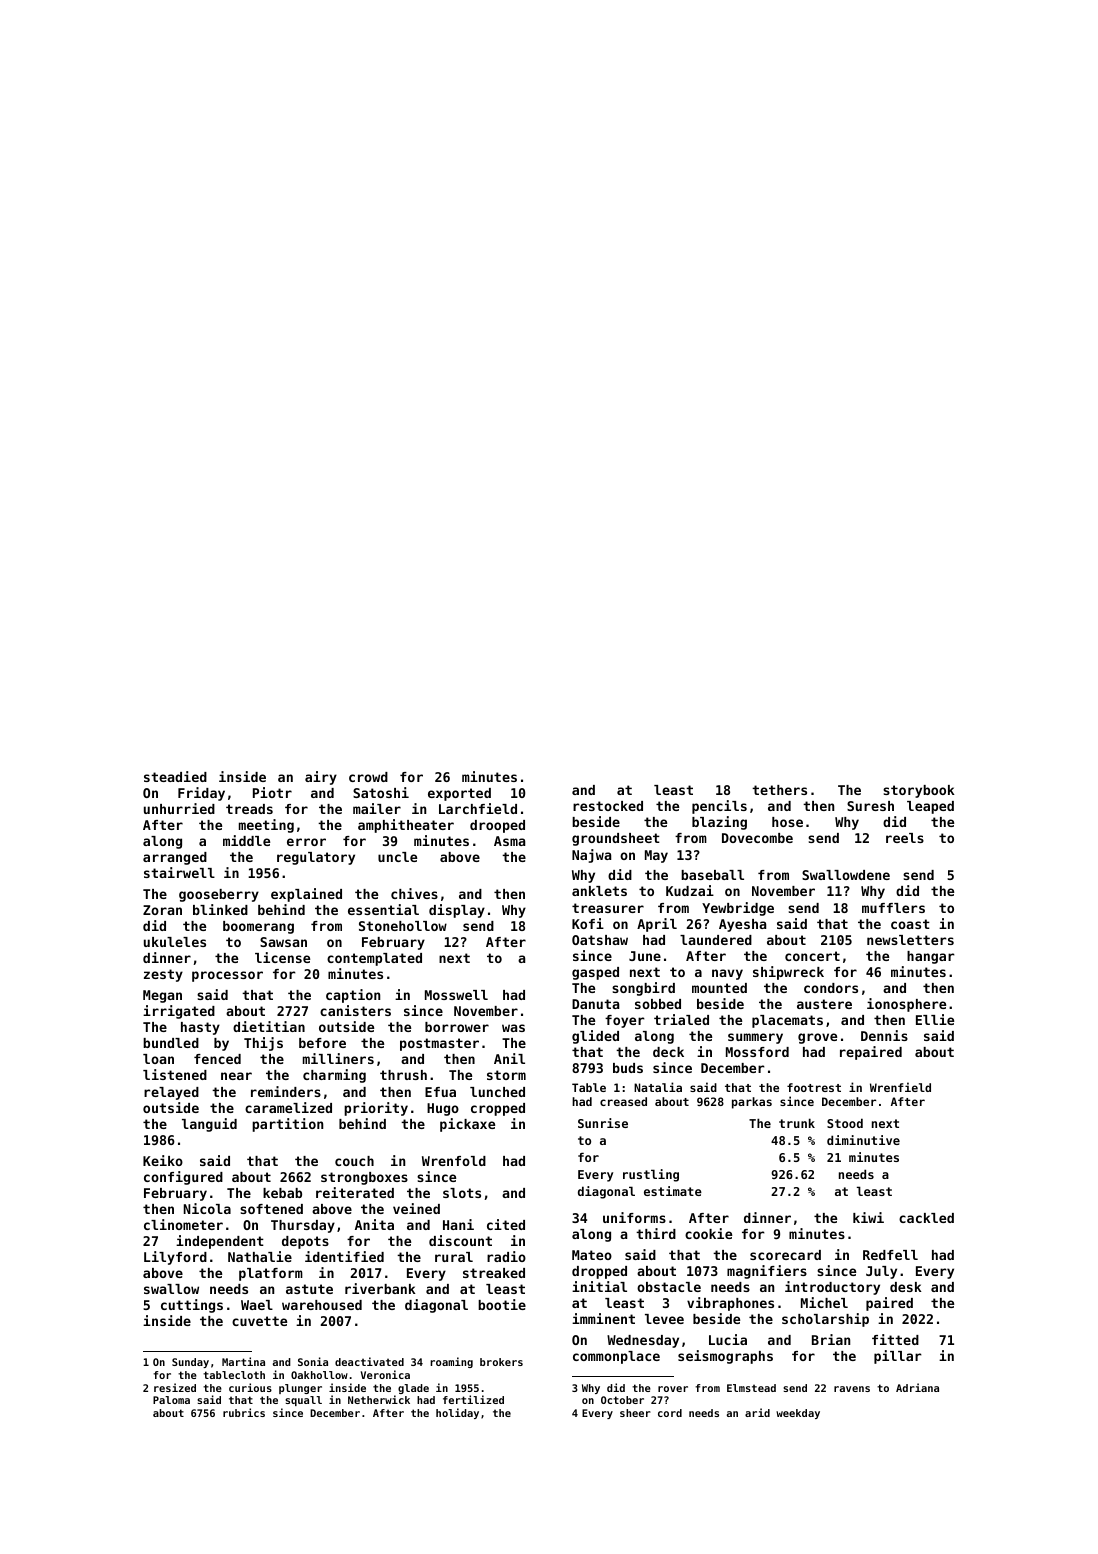 Image resolution: width=1098 pixels, height=1554 pixels. I want to click on rubrics, so click(244, 1412).
